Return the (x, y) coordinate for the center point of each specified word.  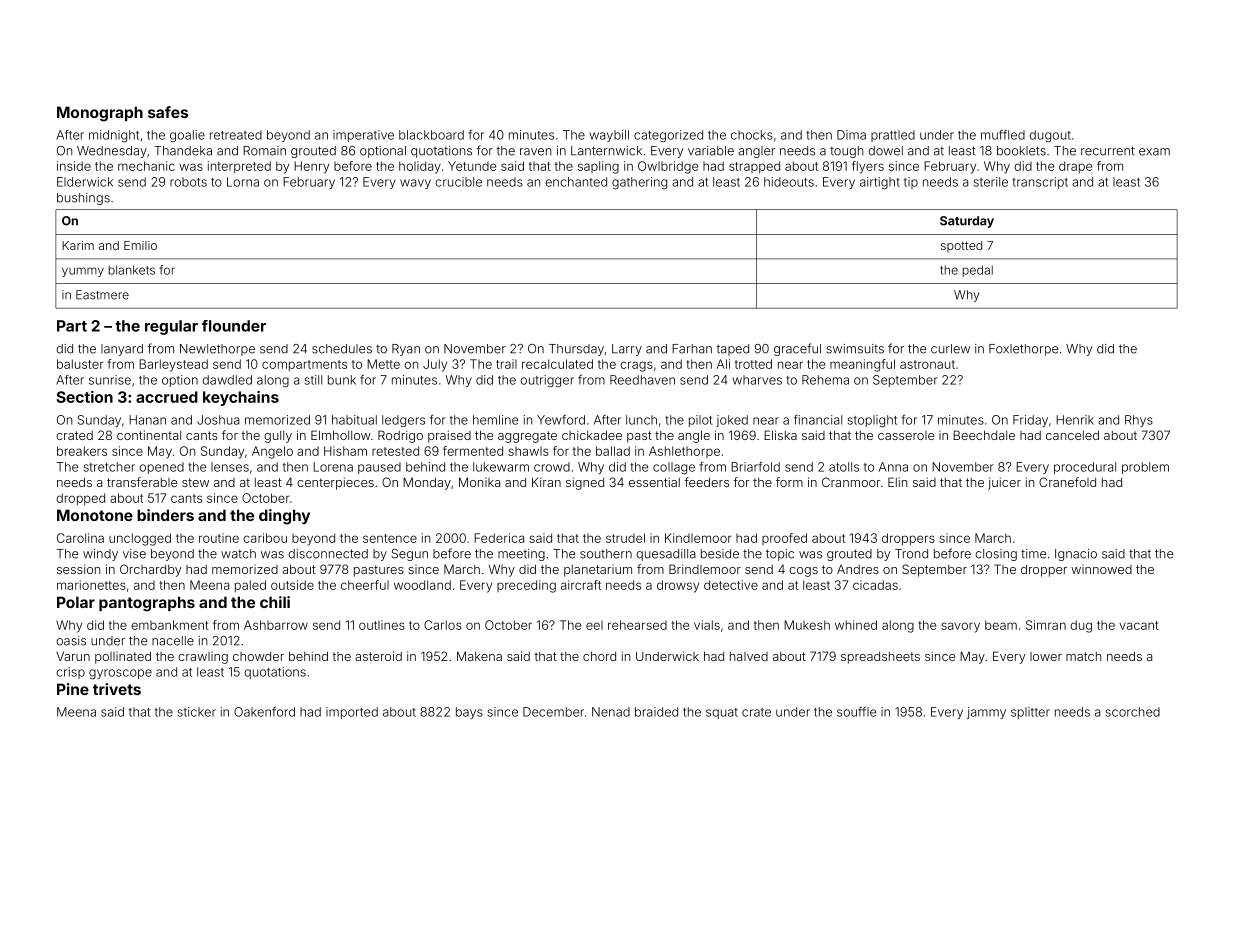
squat (722, 713)
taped (732, 350)
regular (171, 327)
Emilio (140, 245)
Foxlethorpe (1024, 350)
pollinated (123, 657)
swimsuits (855, 349)
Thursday (576, 350)
